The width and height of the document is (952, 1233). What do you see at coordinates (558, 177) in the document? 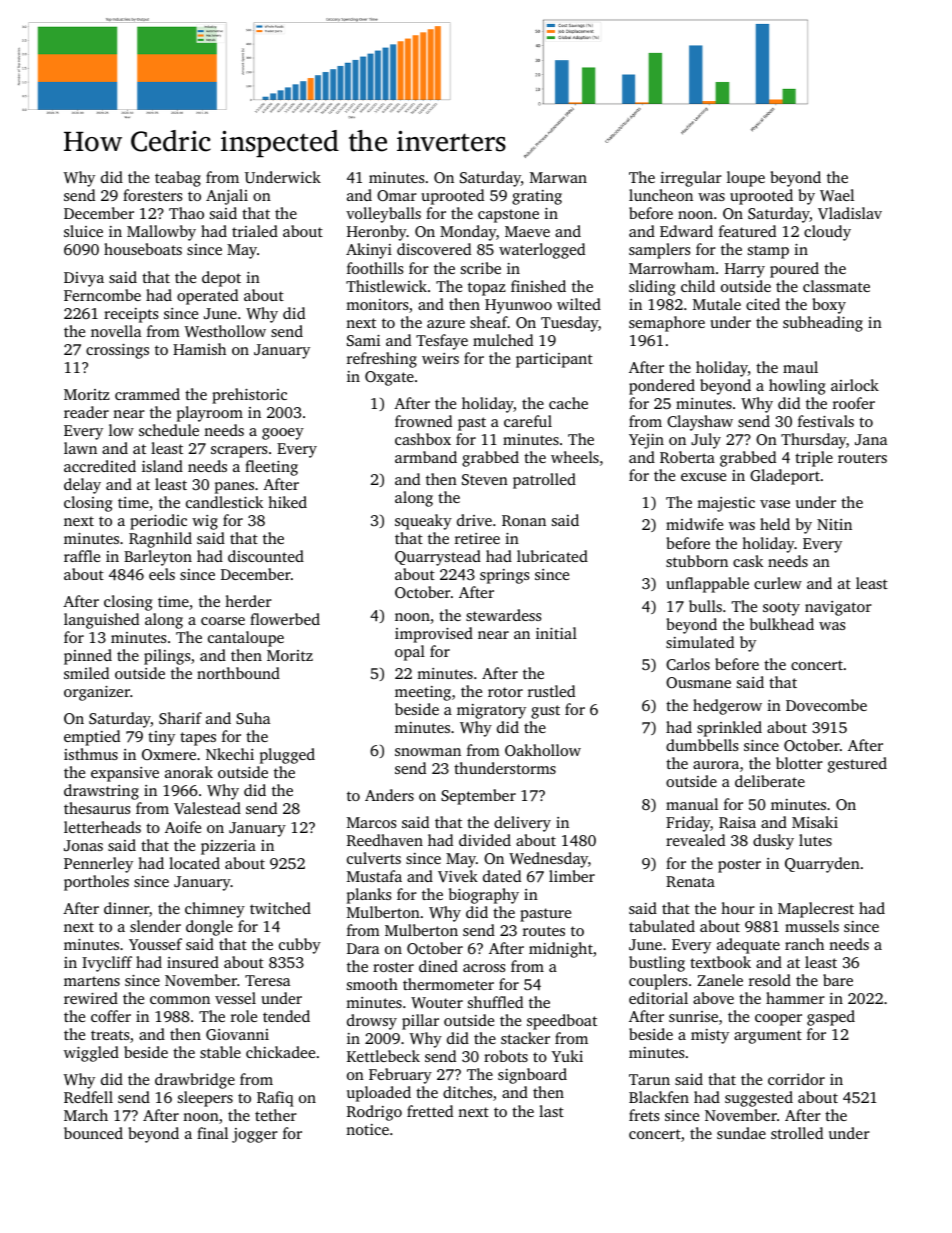
I see `Marwan` at bounding box center [558, 177].
